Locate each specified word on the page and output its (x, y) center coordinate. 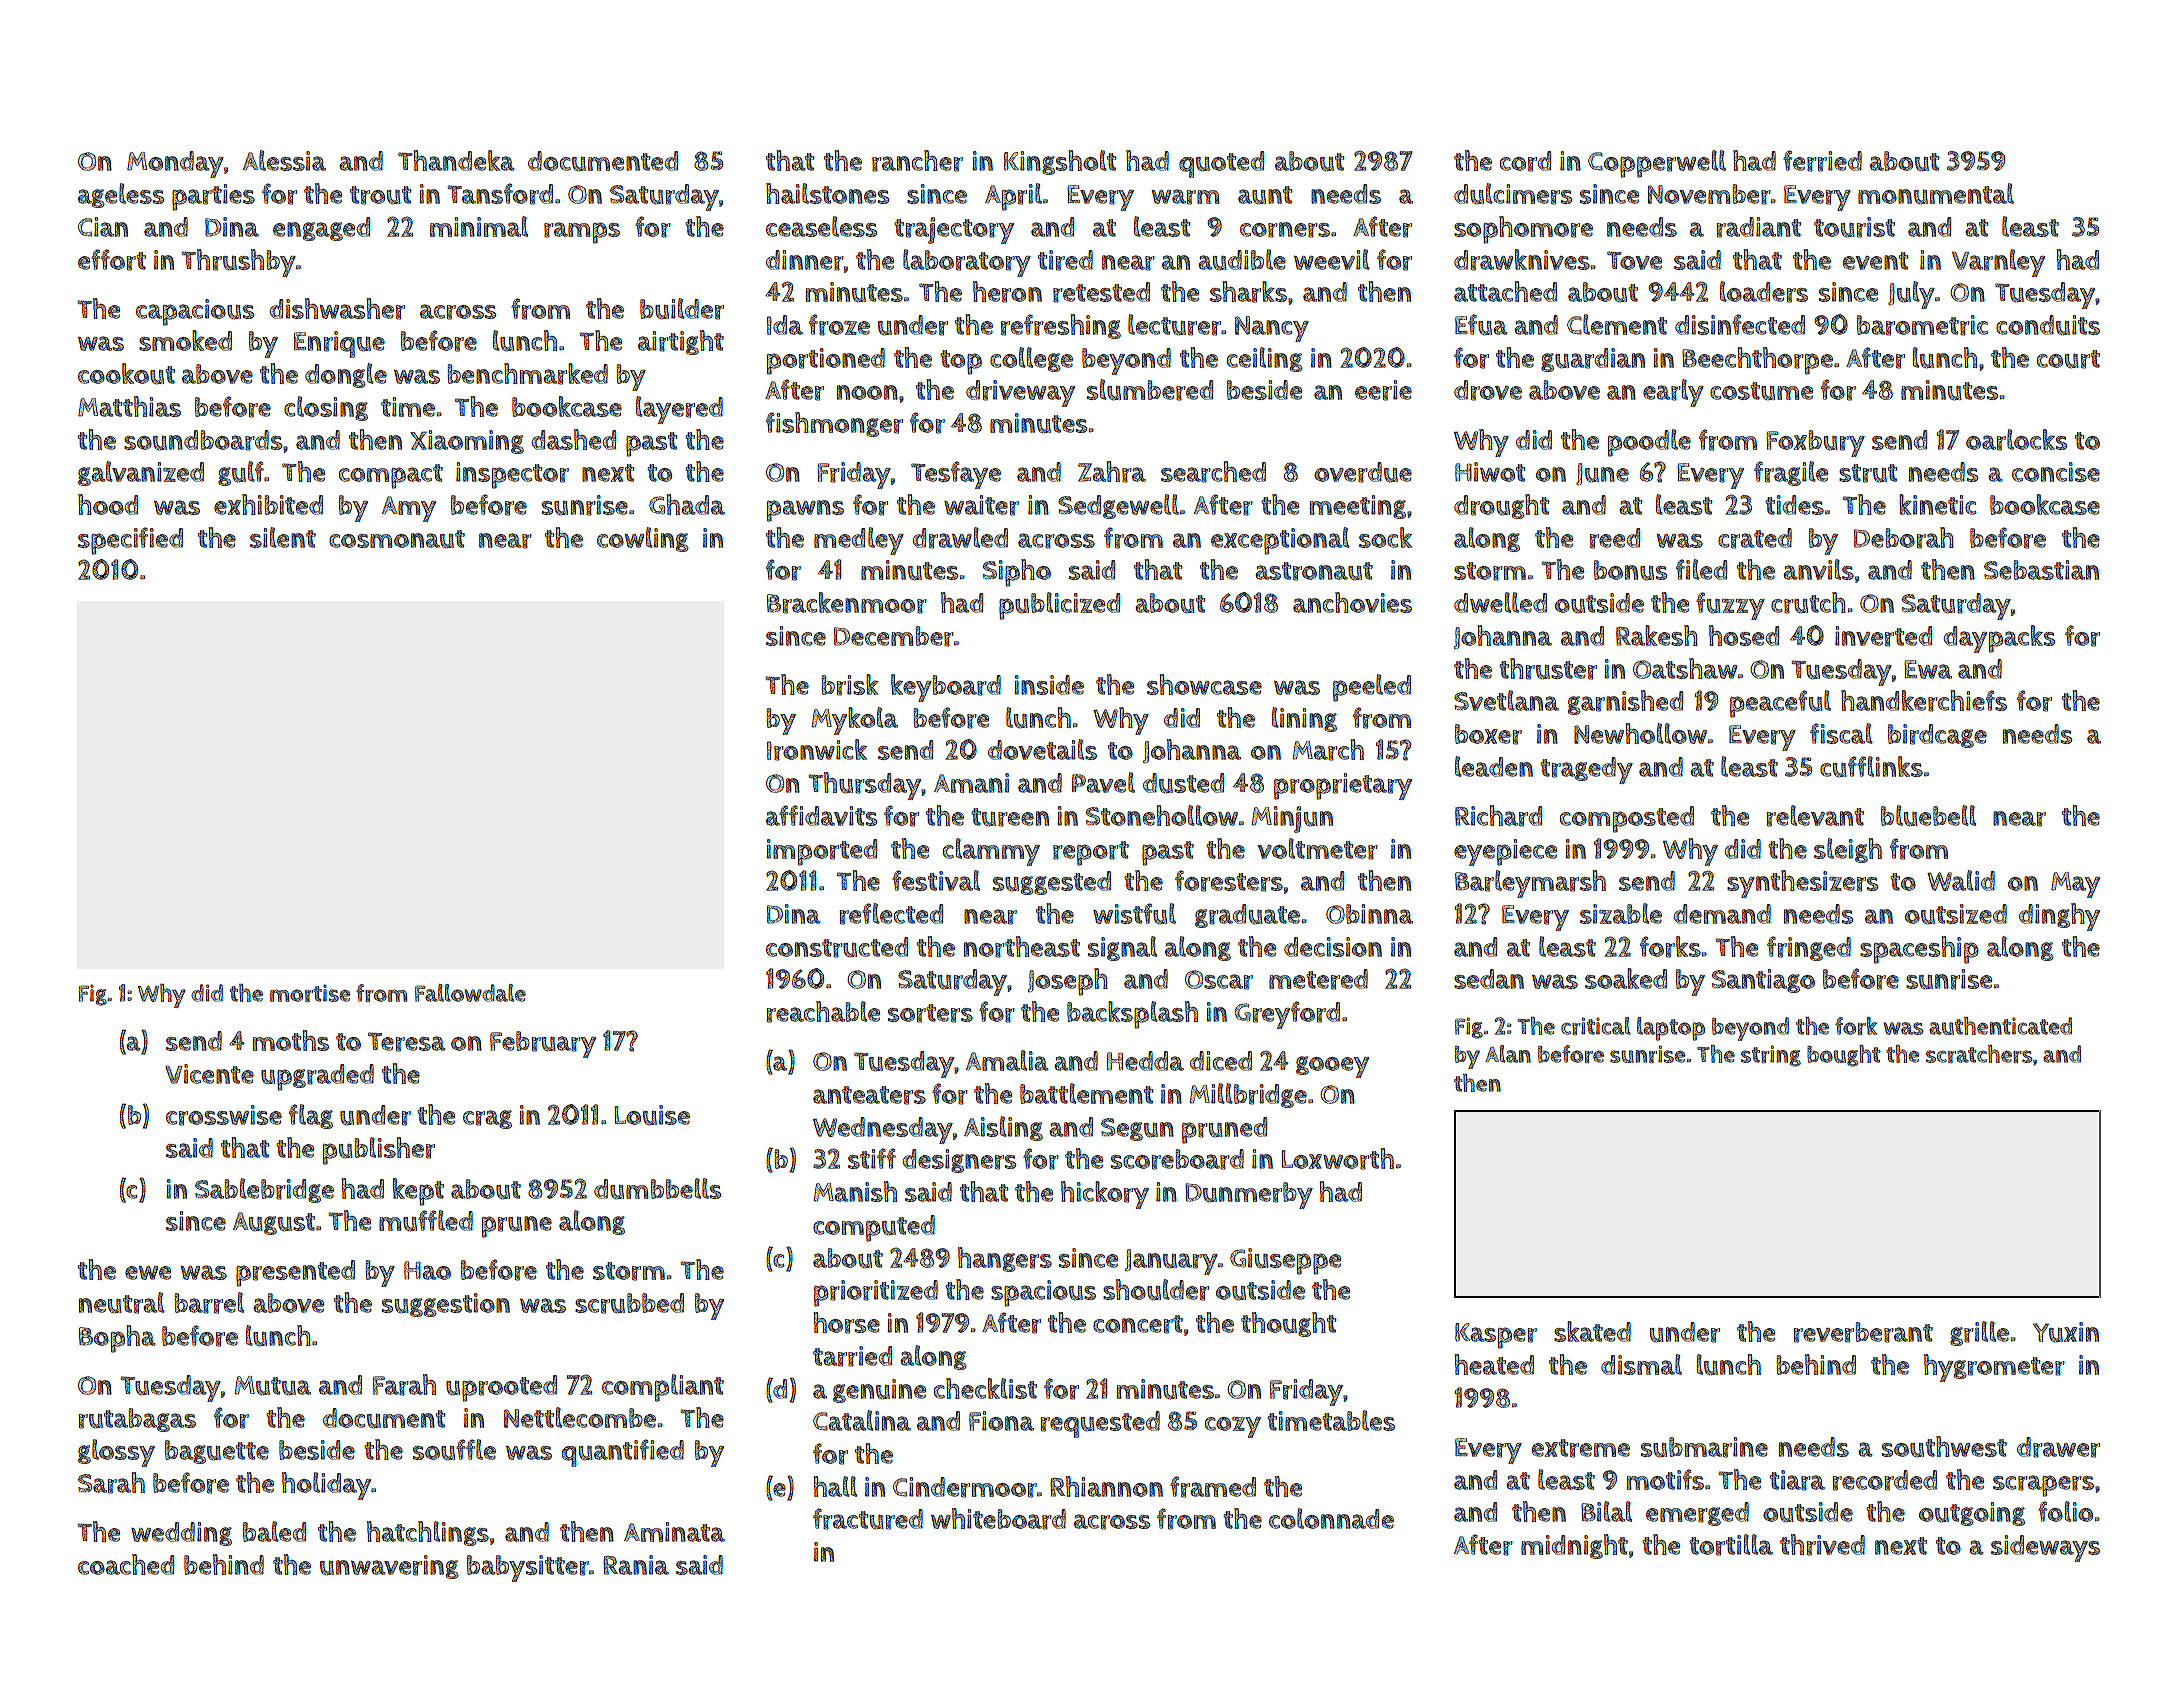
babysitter (528, 1568)
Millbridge (1248, 1095)
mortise (310, 993)
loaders (1764, 292)
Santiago (1763, 981)
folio (2065, 1511)
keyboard (946, 688)
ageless (121, 195)
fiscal (1841, 733)
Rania (636, 1565)
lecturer (1174, 325)
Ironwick (817, 750)
